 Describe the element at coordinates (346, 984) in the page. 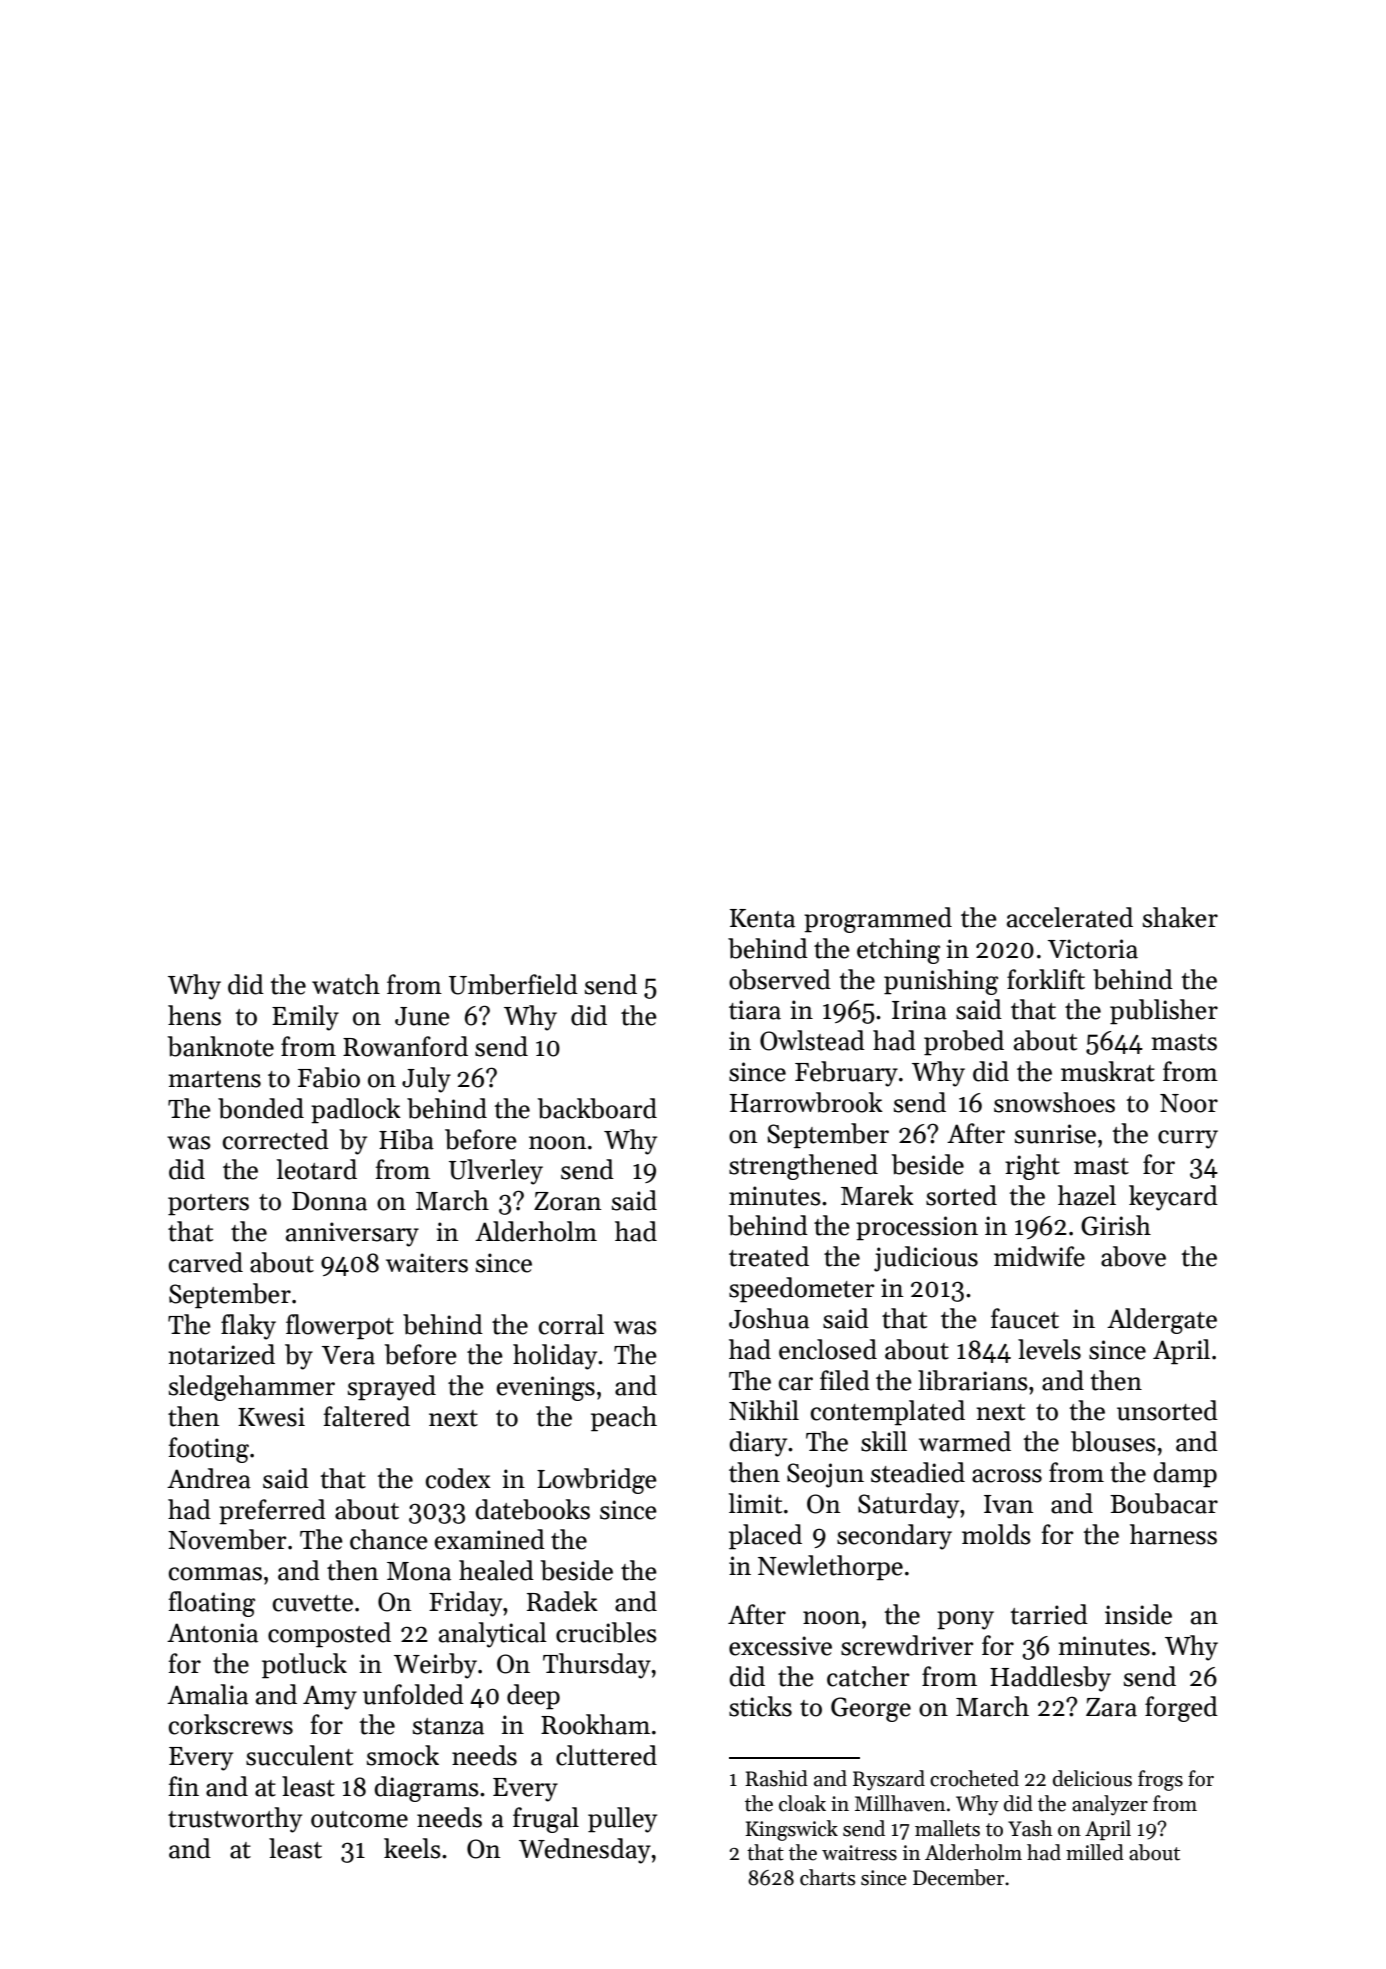

I see `watch` at that location.
